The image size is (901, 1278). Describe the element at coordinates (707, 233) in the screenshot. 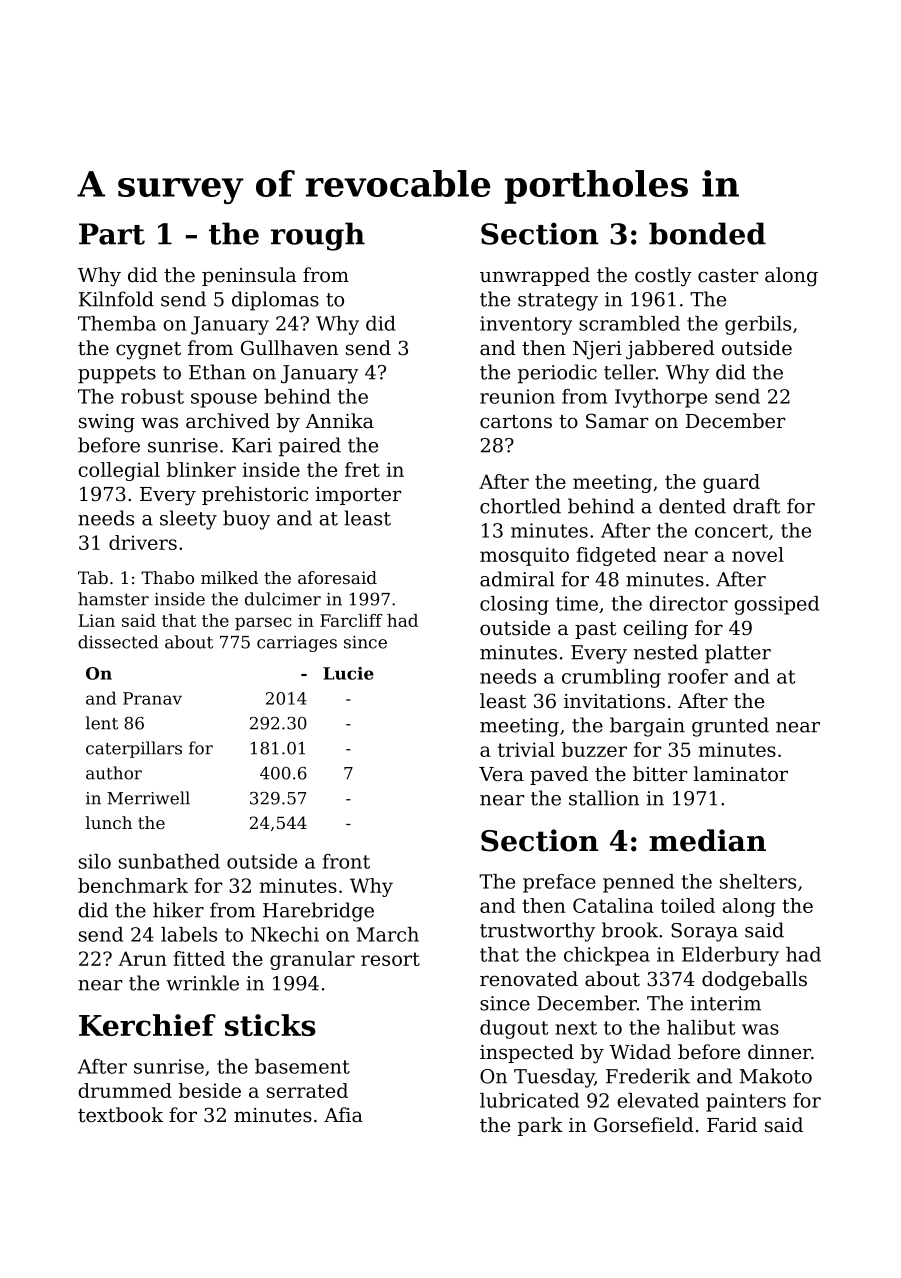

I see `bonded` at that location.
